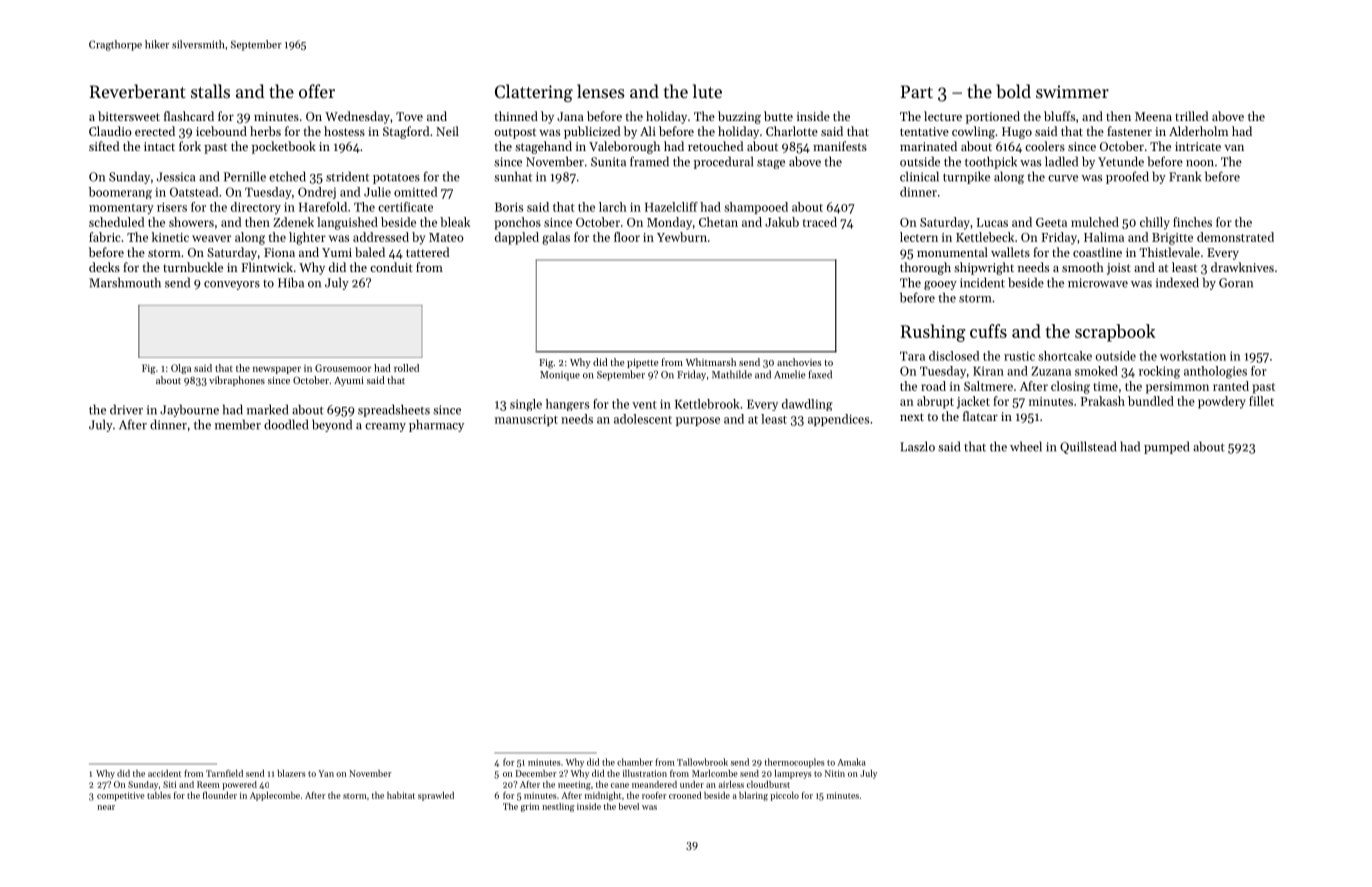 This screenshot has height=887, width=1372. I want to click on sprawled, so click(436, 796).
